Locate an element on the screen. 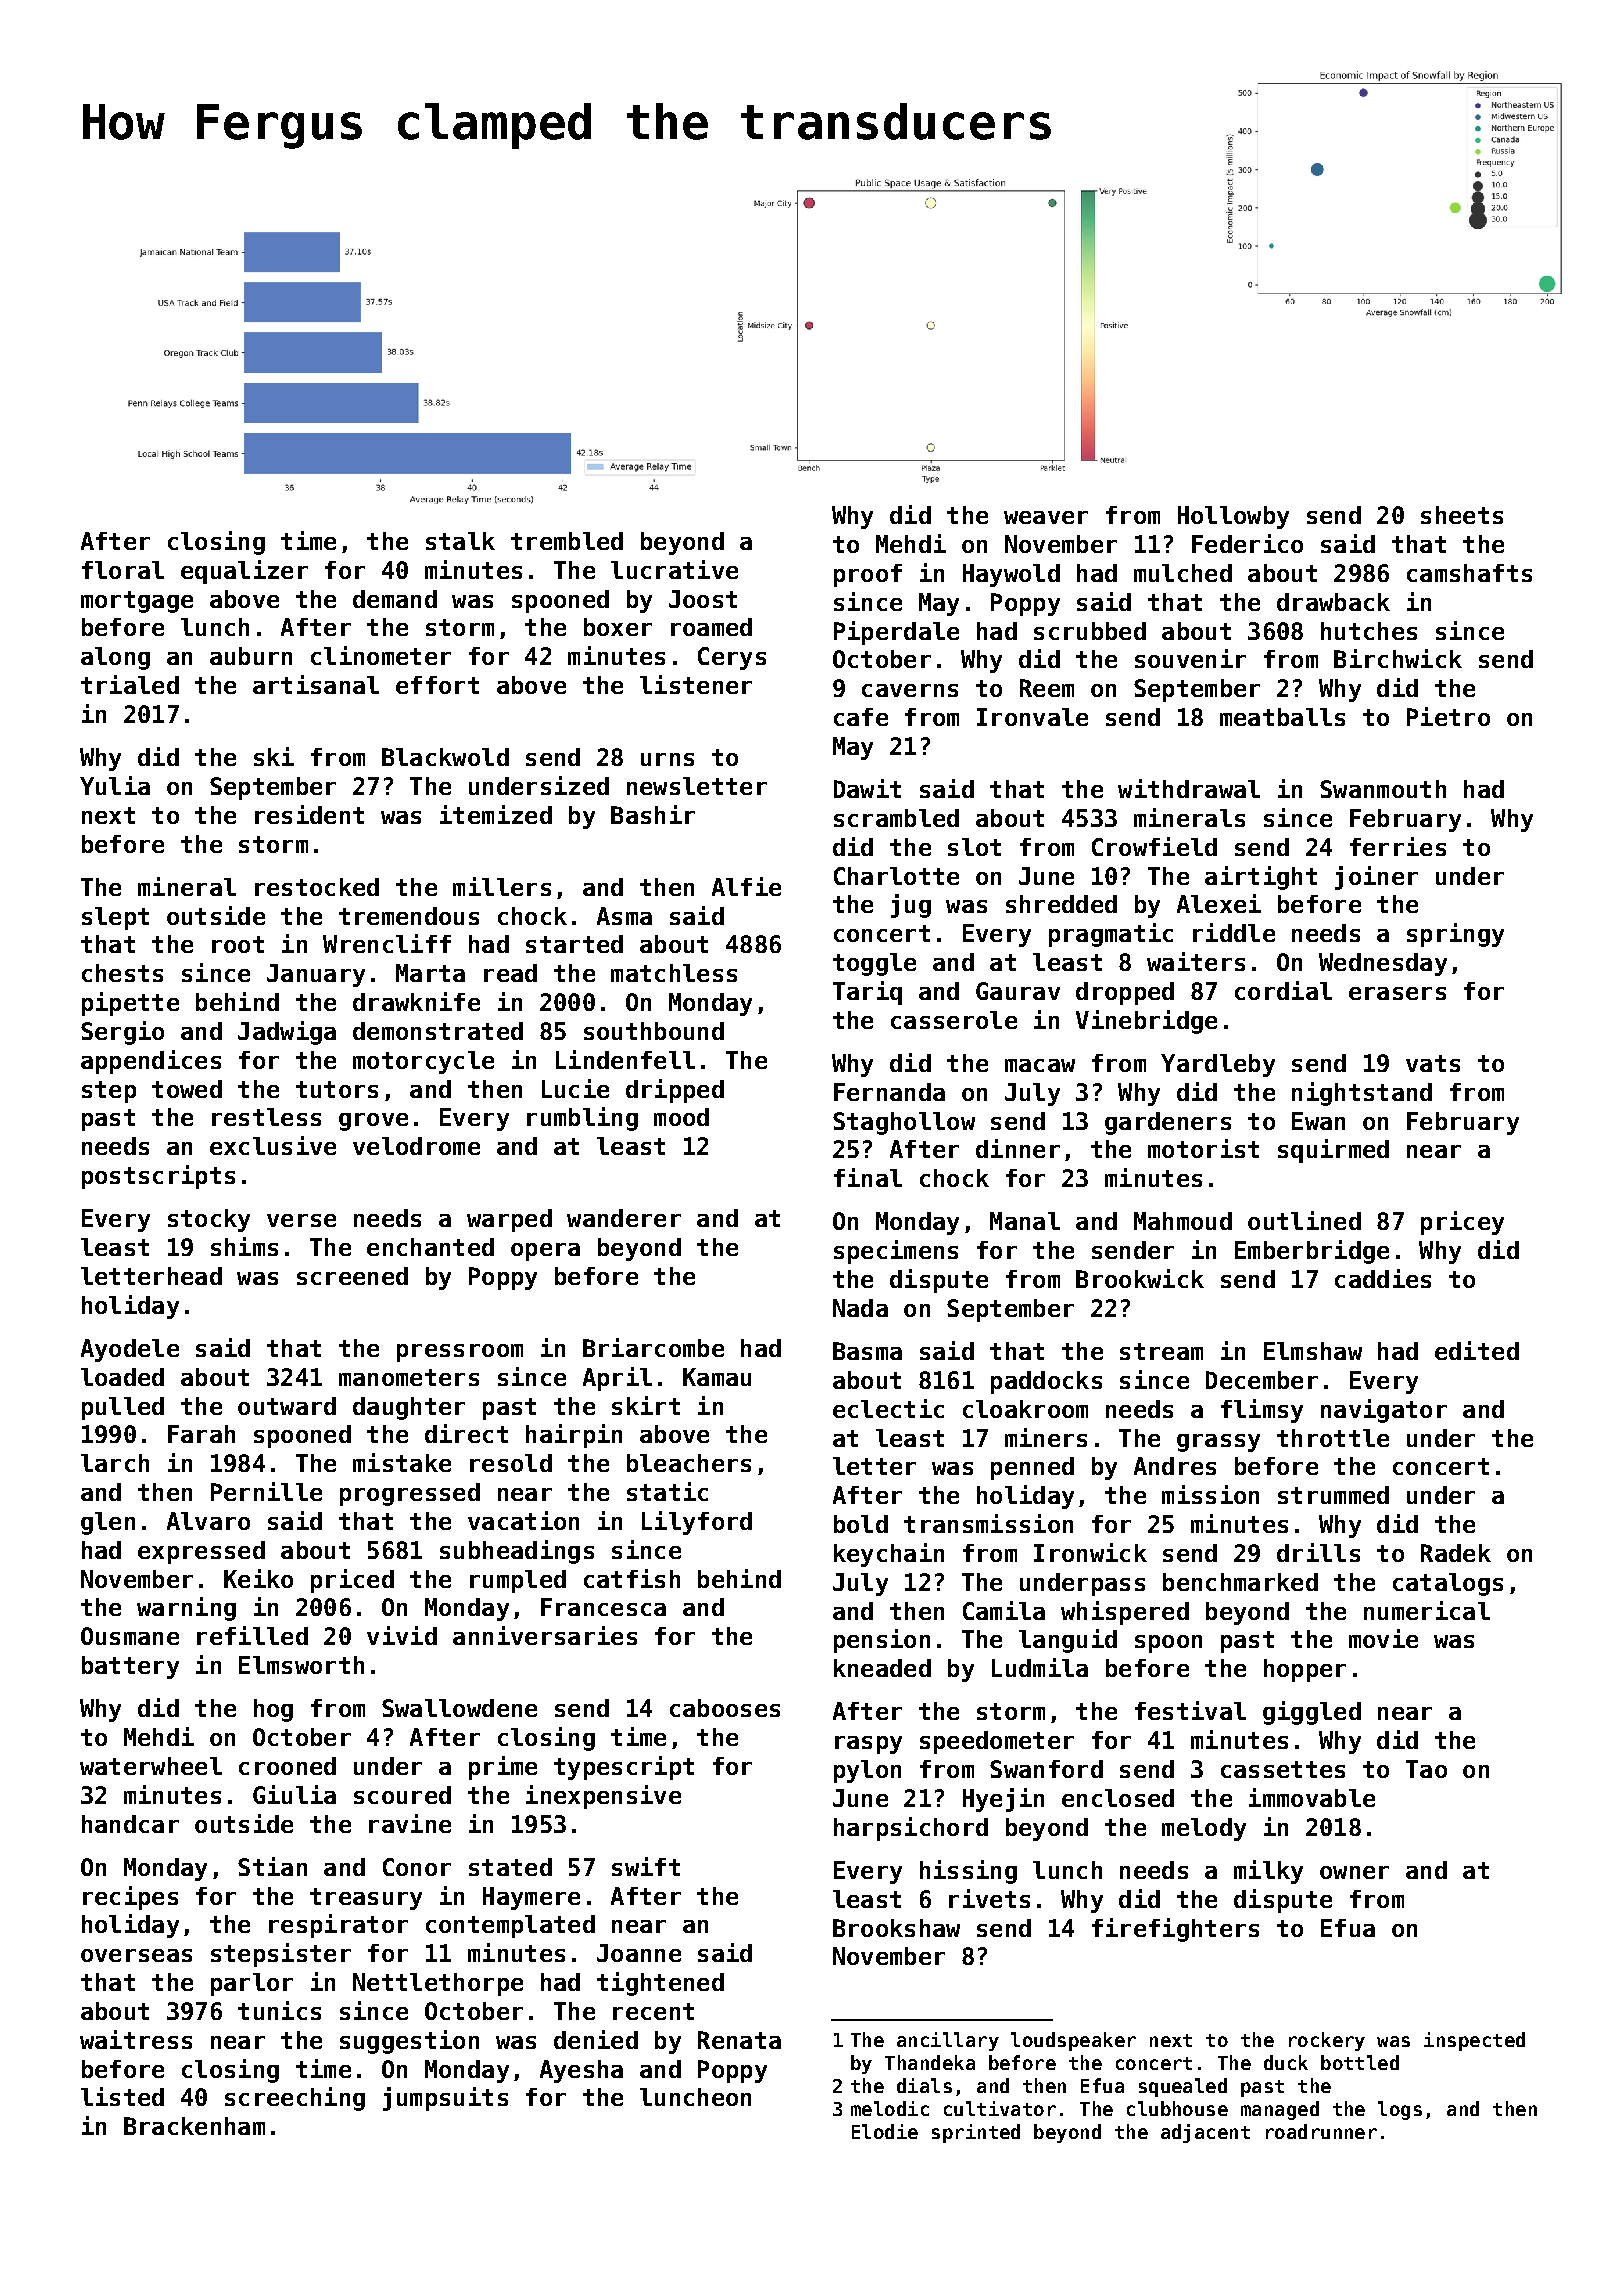  weaver is located at coordinates (1046, 517).
